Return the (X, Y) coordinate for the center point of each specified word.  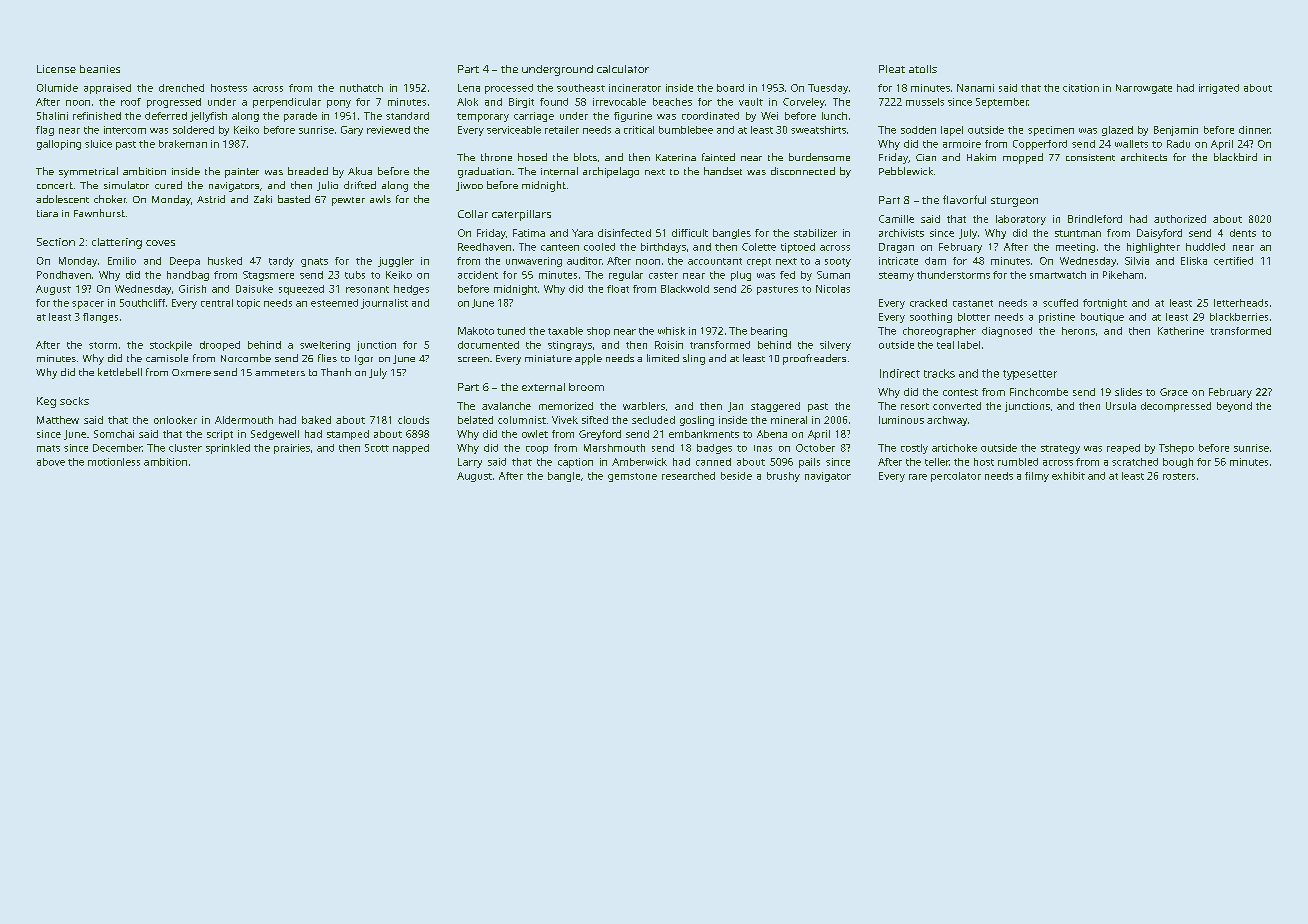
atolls (923, 69)
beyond (1234, 407)
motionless (114, 462)
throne (496, 157)
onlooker (175, 420)
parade (300, 117)
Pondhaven (64, 275)
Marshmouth (614, 448)
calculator (623, 69)
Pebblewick (906, 171)
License (56, 69)
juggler (396, 262)
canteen (560, 247)
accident (478, 275)
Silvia (1137, 261)
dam (935, 261)
